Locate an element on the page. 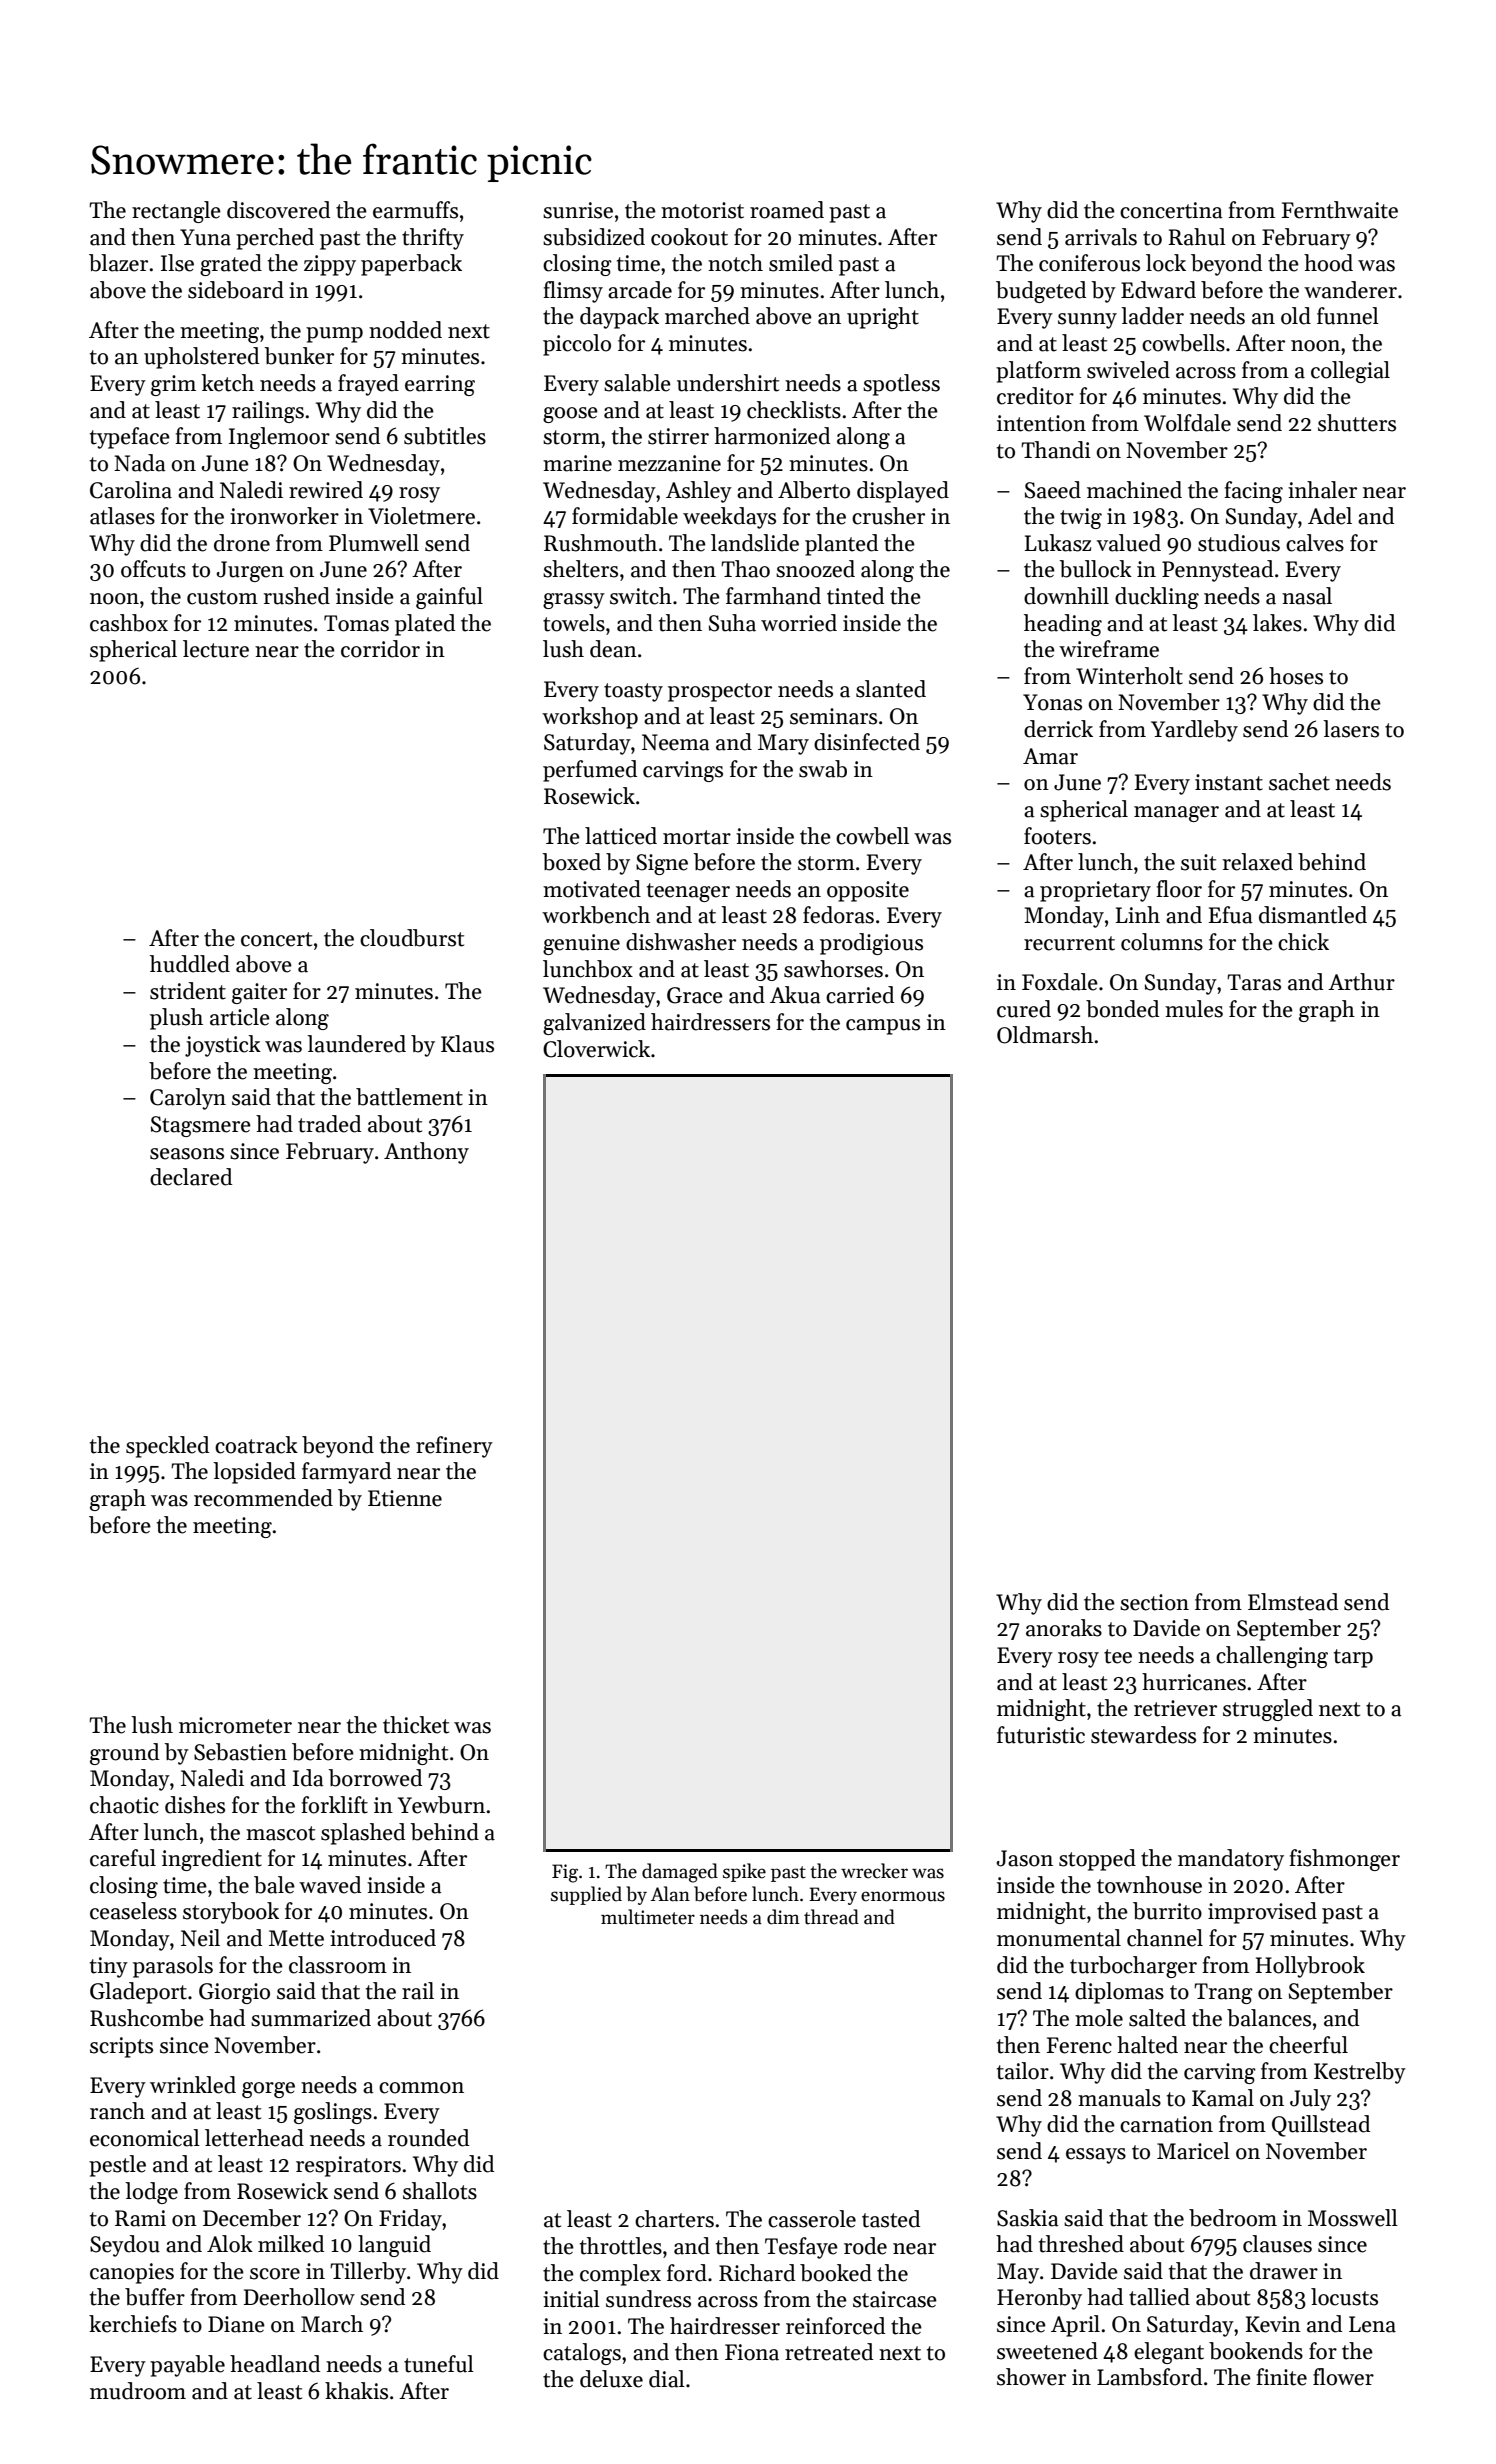 The image size is (1496, 2464). refinery is located at coordinates (454, 1447).
